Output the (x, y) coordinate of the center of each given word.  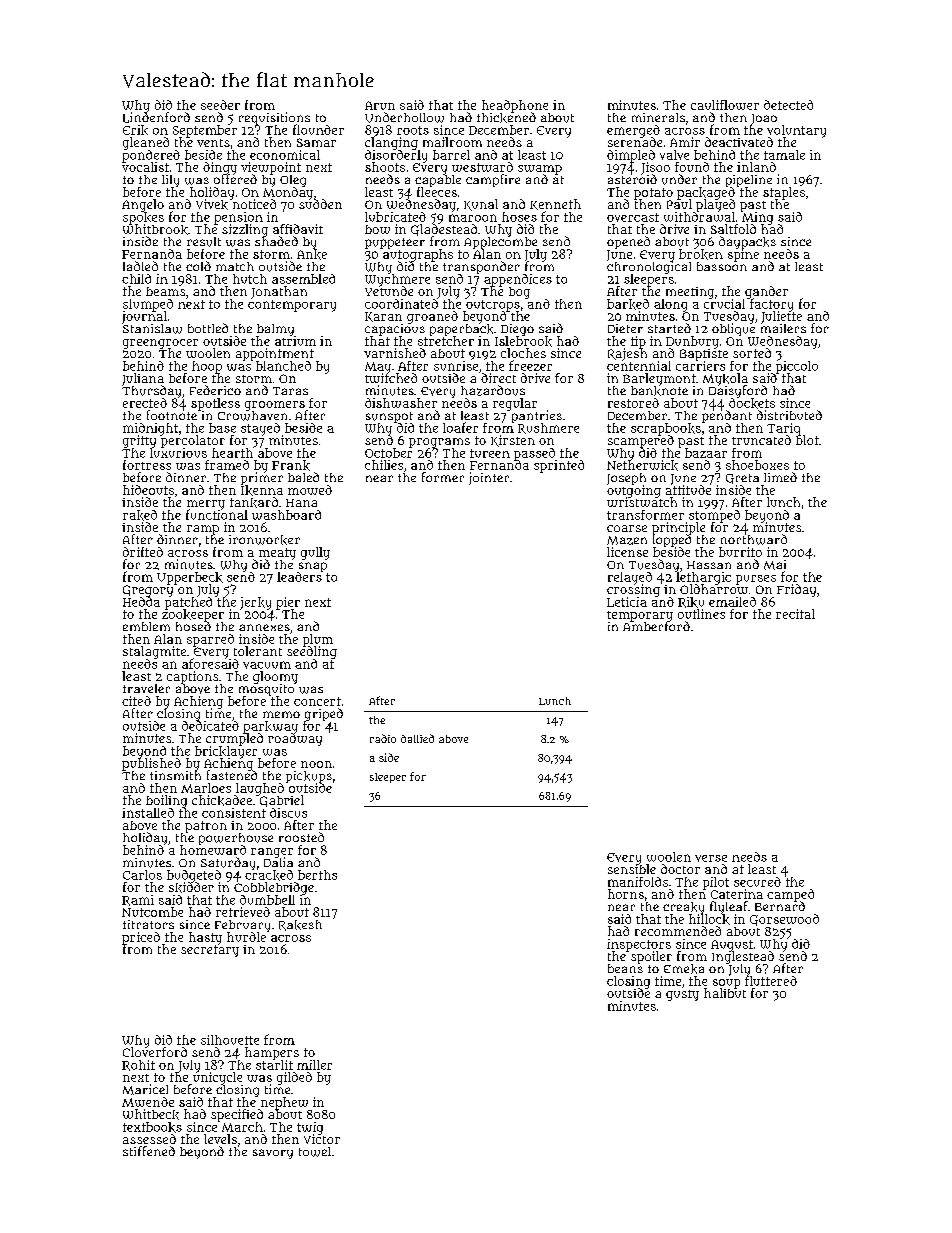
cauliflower (725, 105)
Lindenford (156, 118)
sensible (632, 869)
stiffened (149, 1151)
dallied (417, 738)
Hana (301, 503)
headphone (515, 106)
